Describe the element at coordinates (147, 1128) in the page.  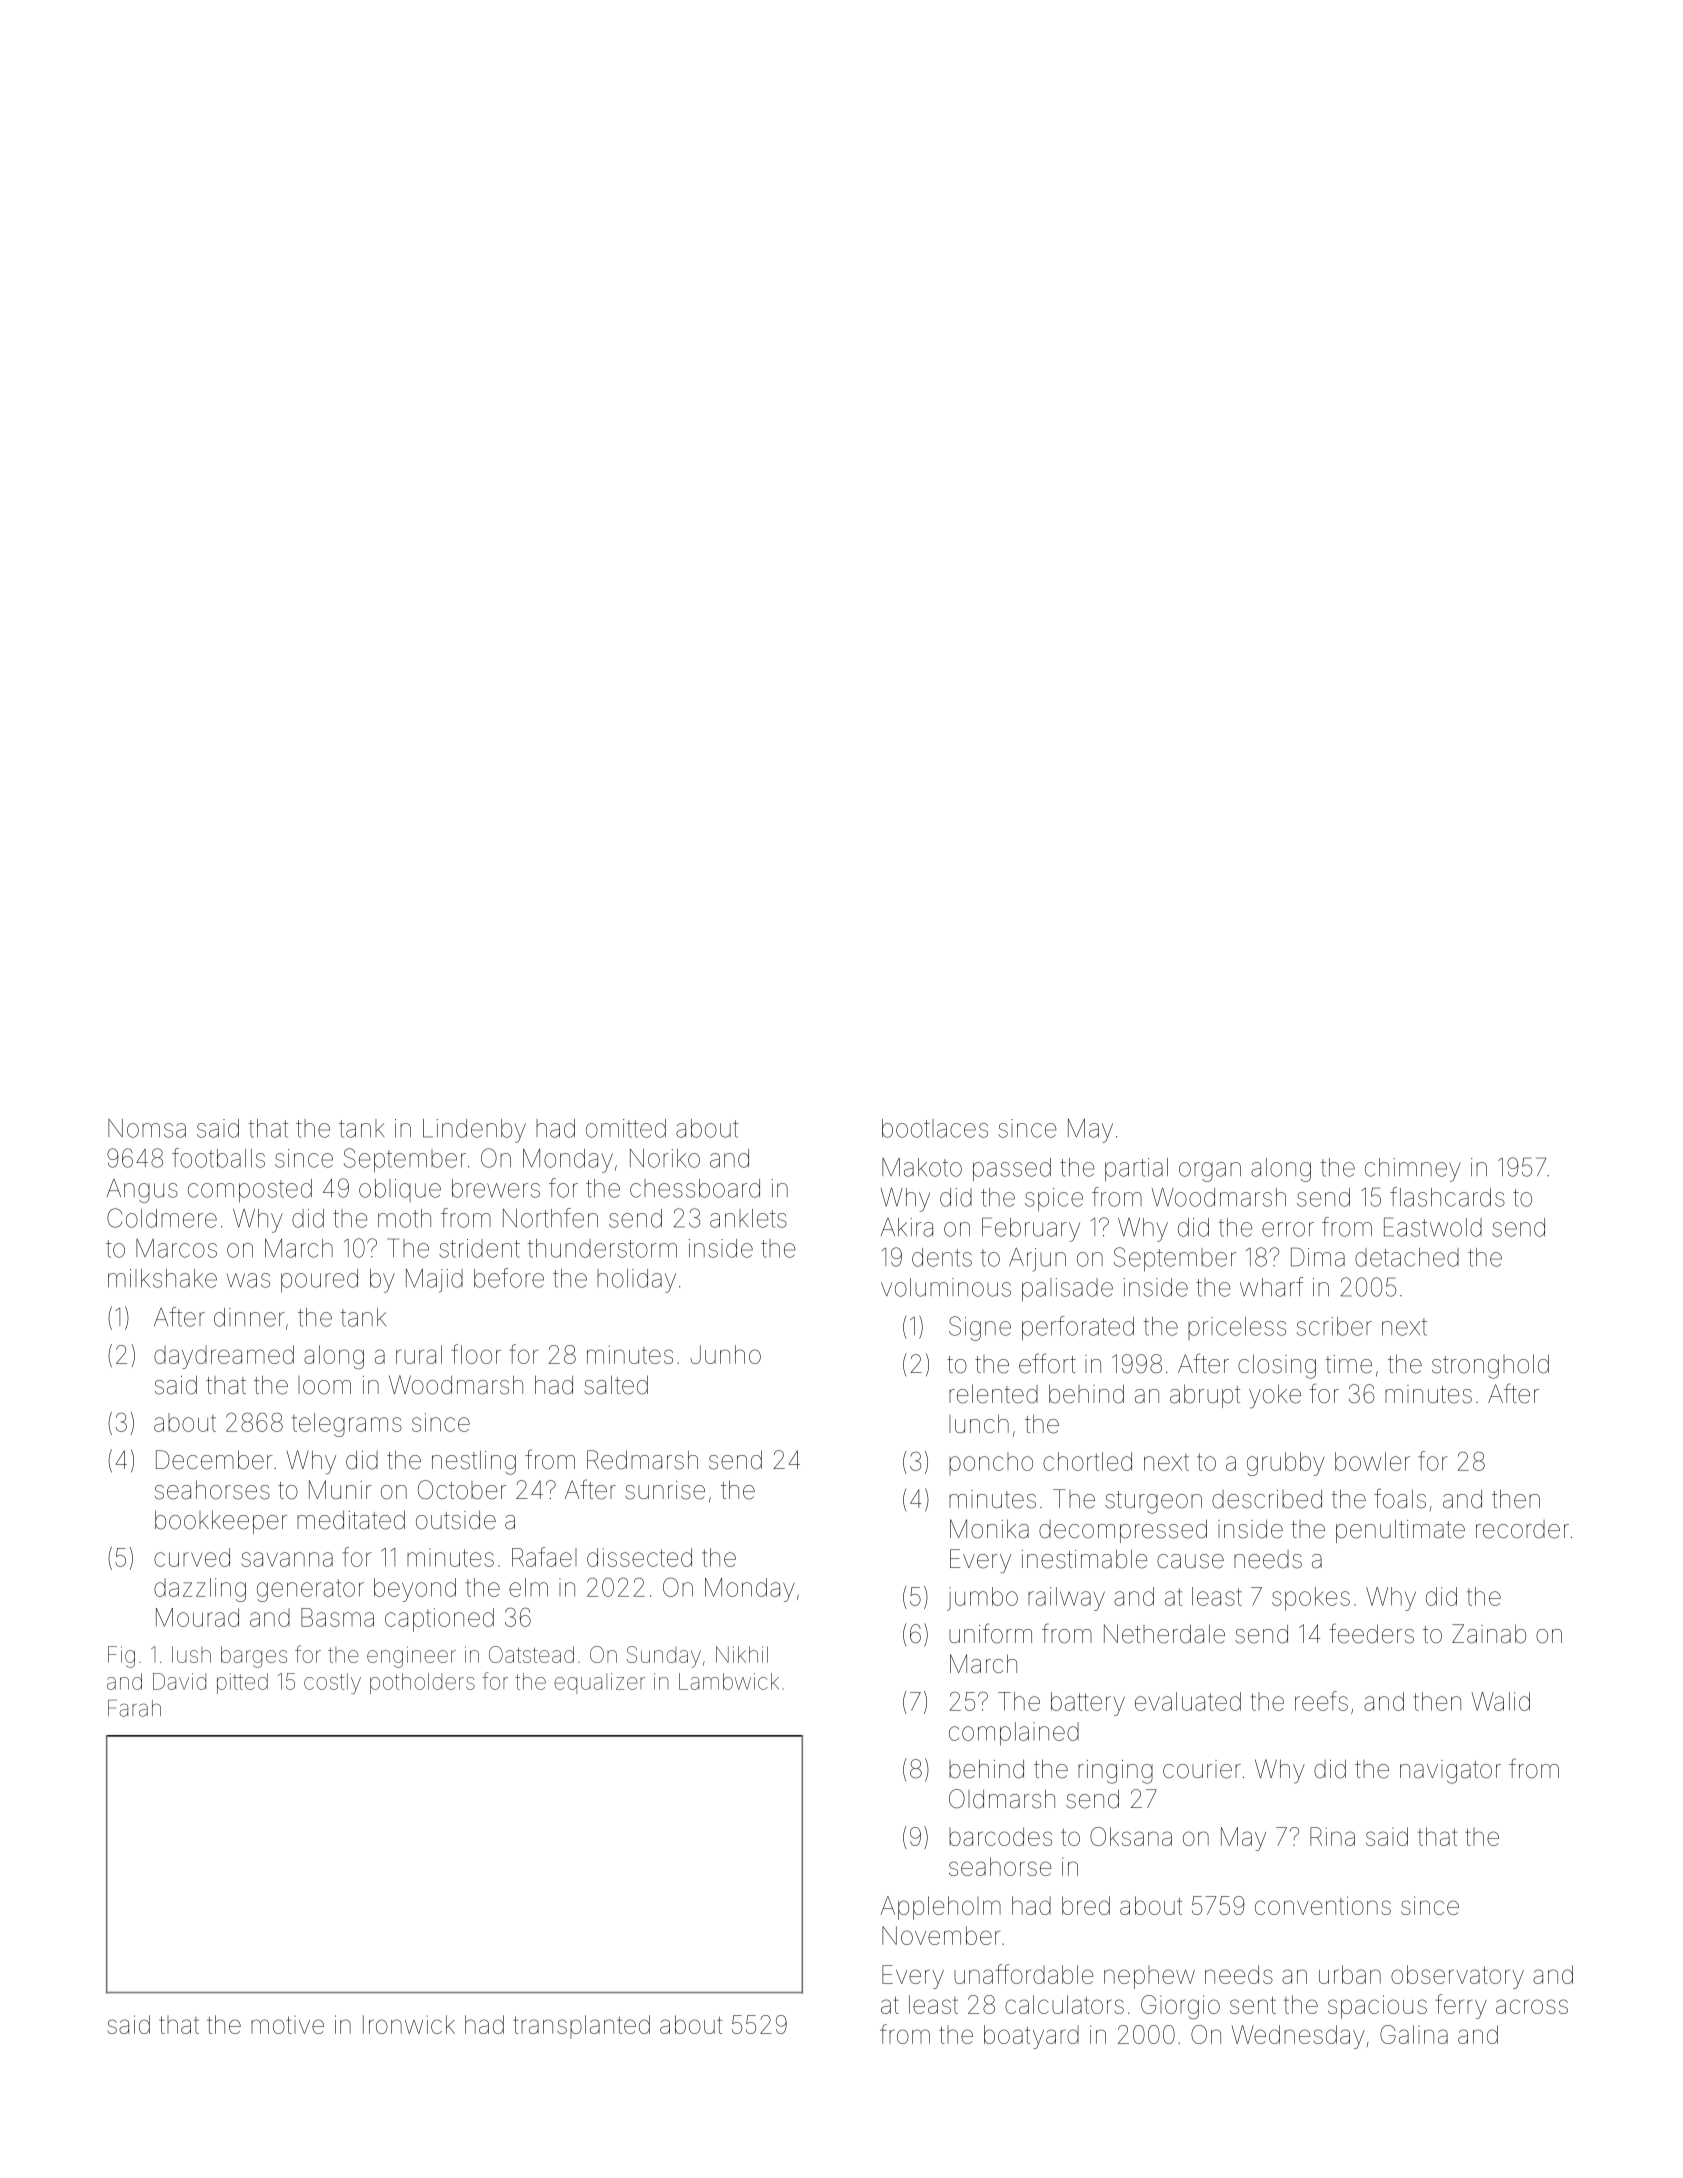
I see `Nomsa` at that location.
